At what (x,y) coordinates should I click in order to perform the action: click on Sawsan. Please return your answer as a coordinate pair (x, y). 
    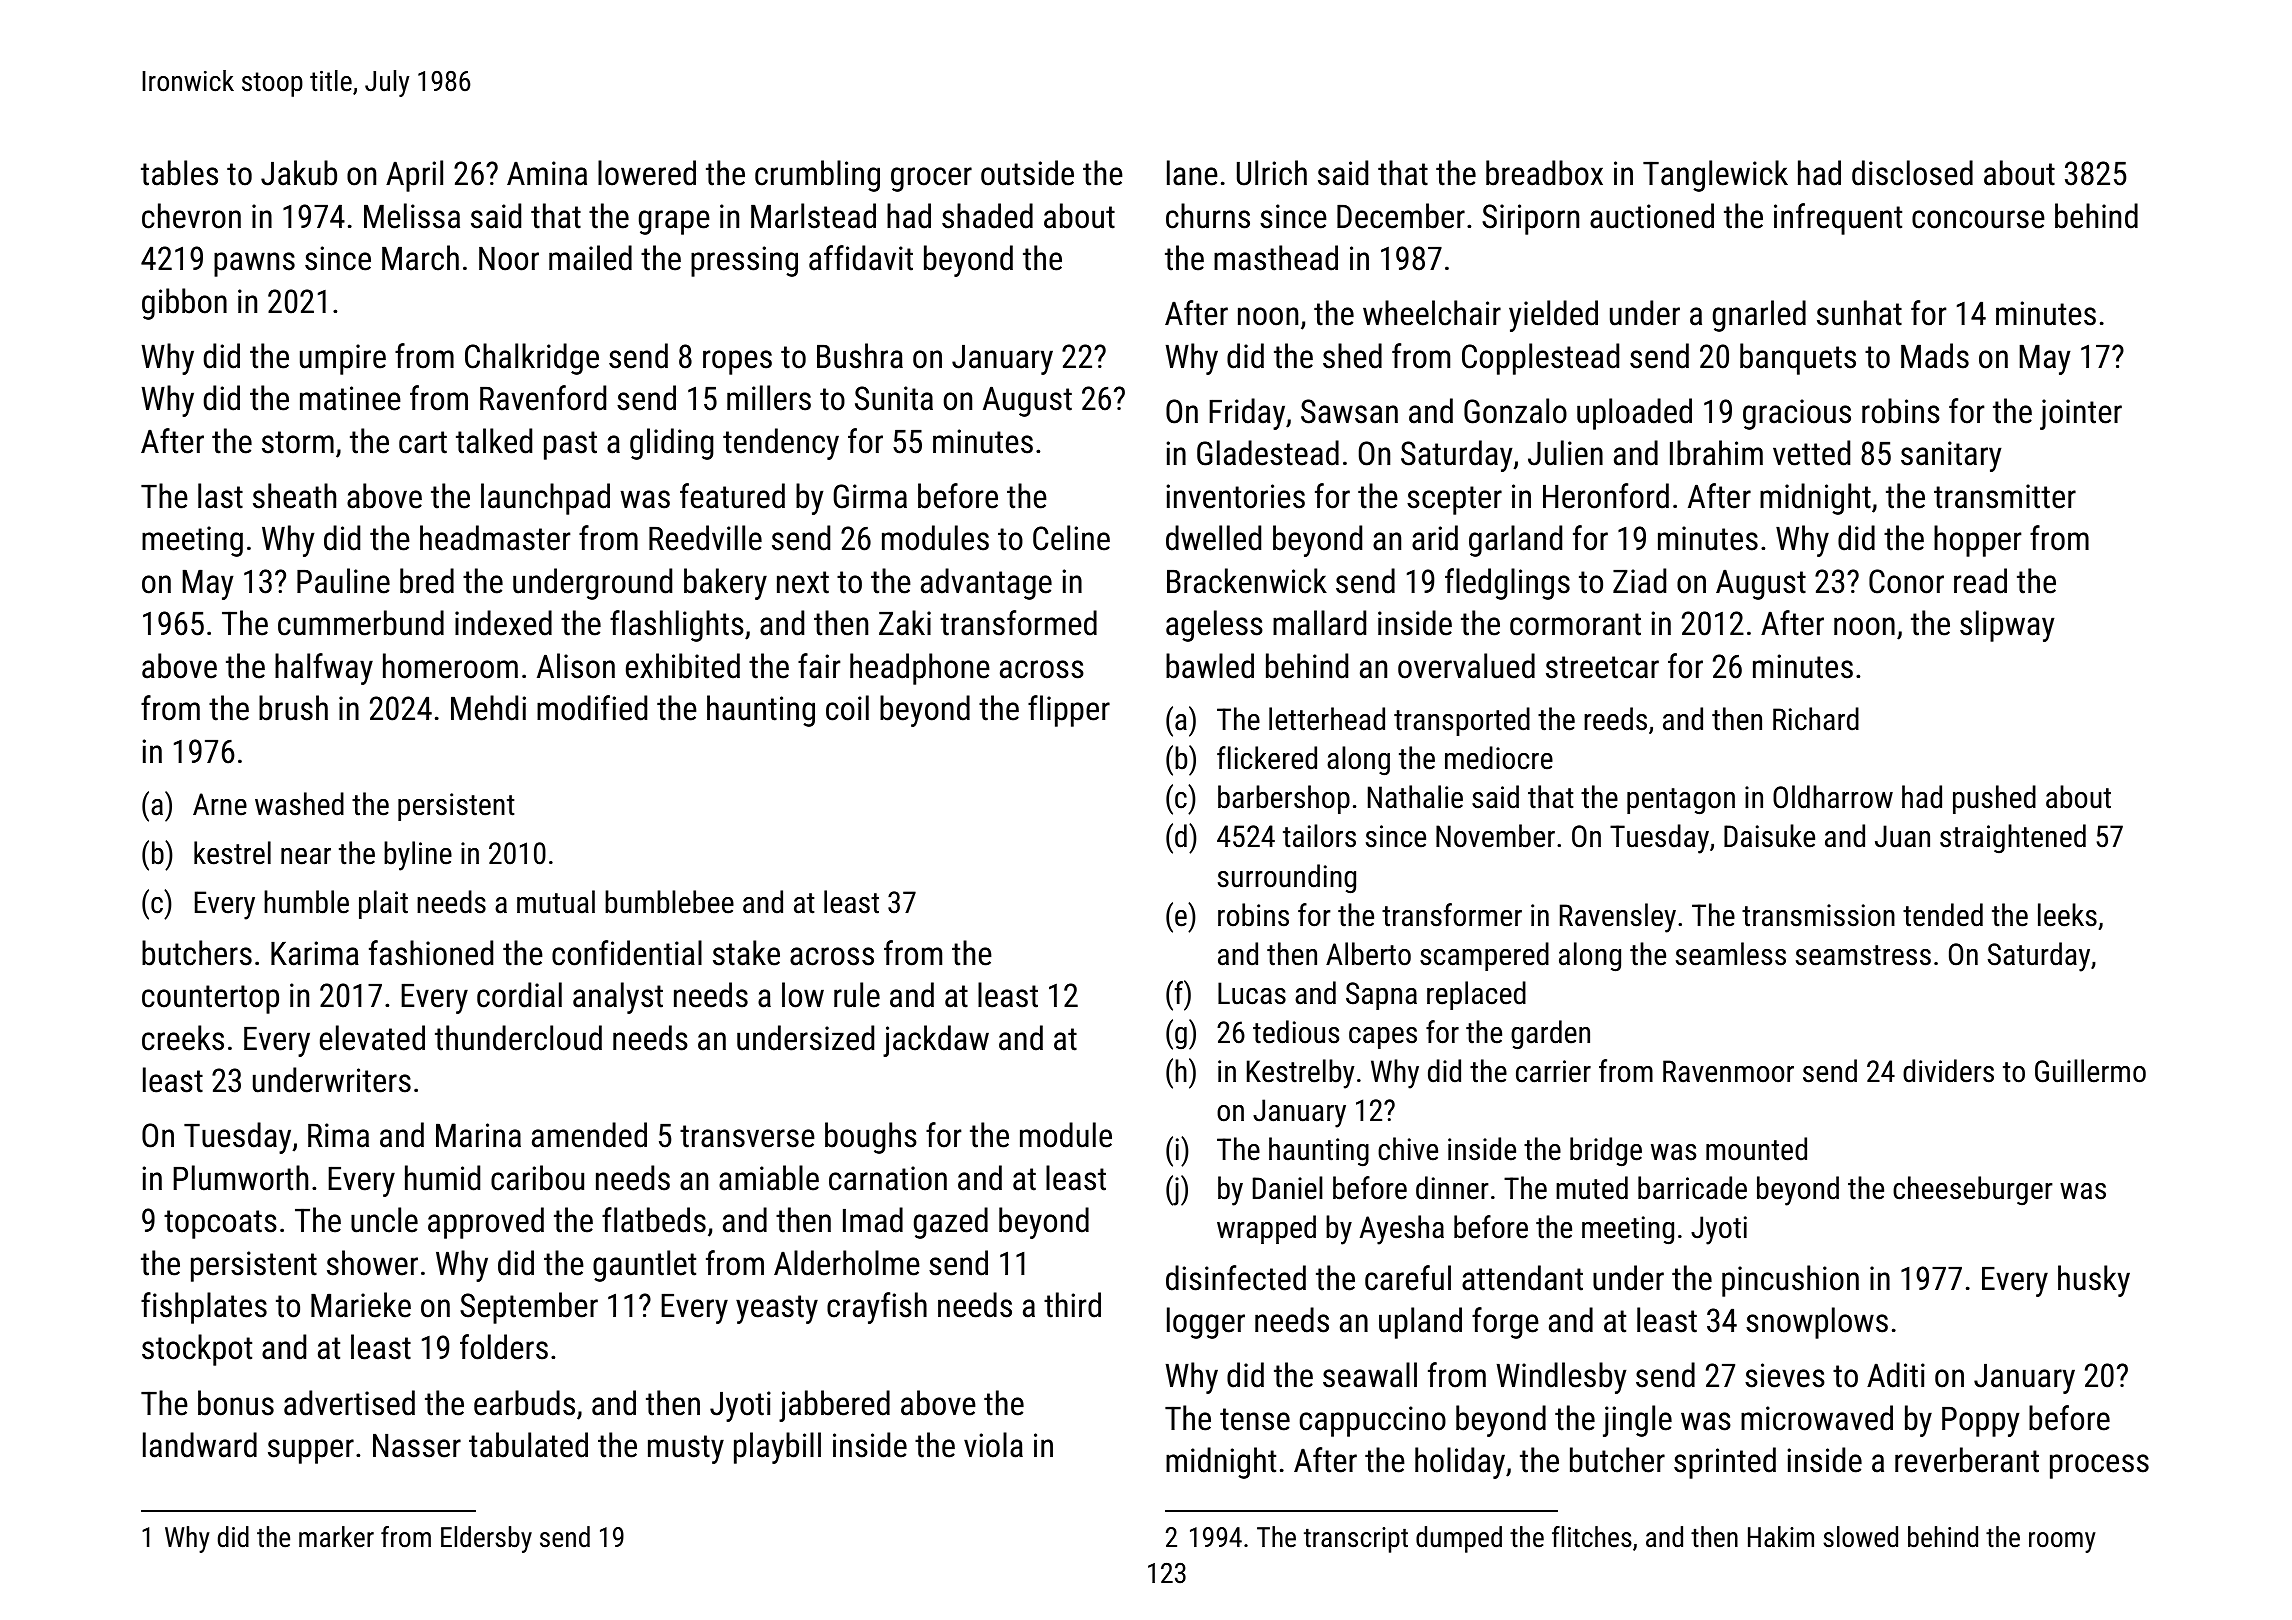
    Looking at the image, I should click on (1349, 411).
